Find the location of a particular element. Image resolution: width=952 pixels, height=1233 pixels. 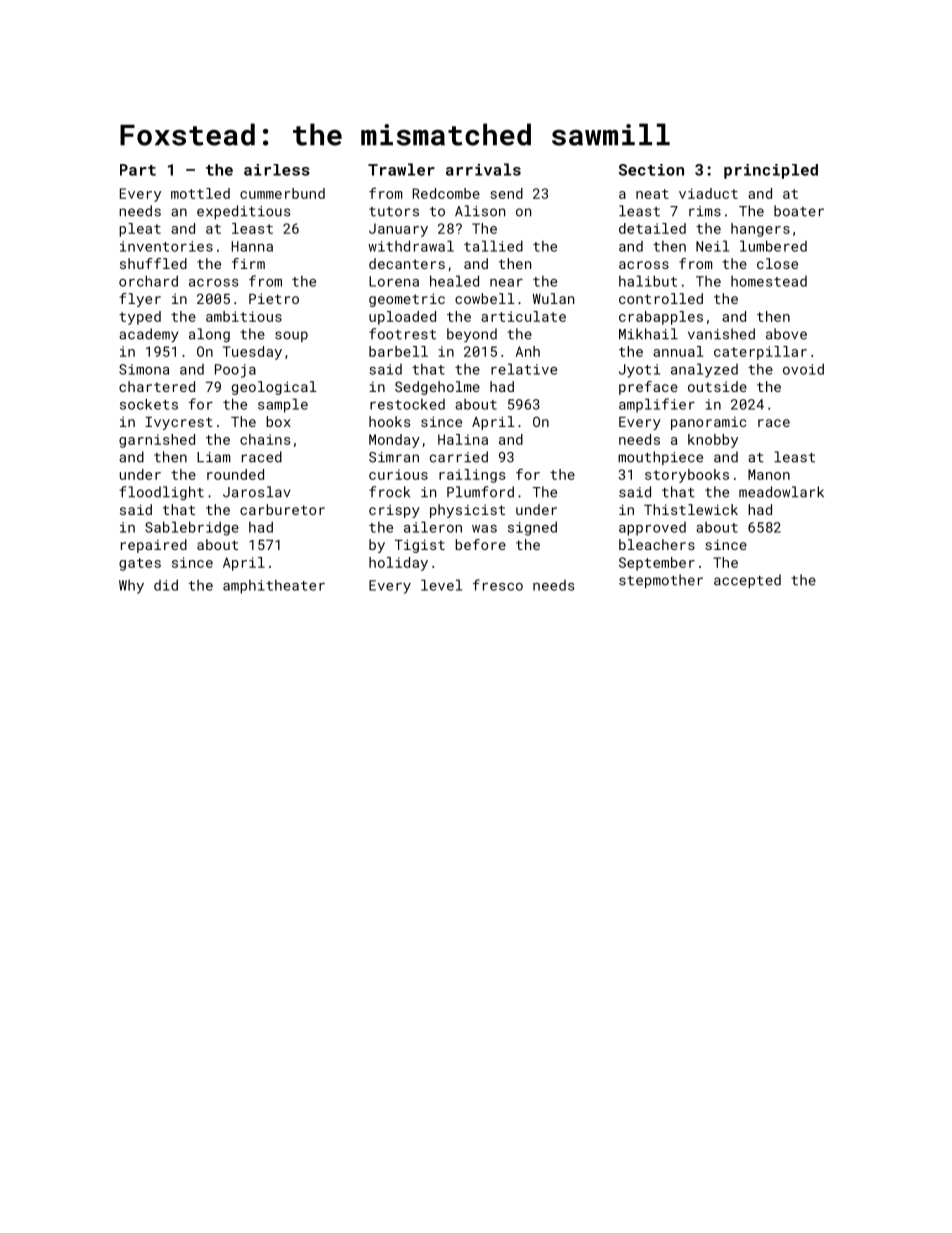

chartered is located at coordinates (157, 386).
